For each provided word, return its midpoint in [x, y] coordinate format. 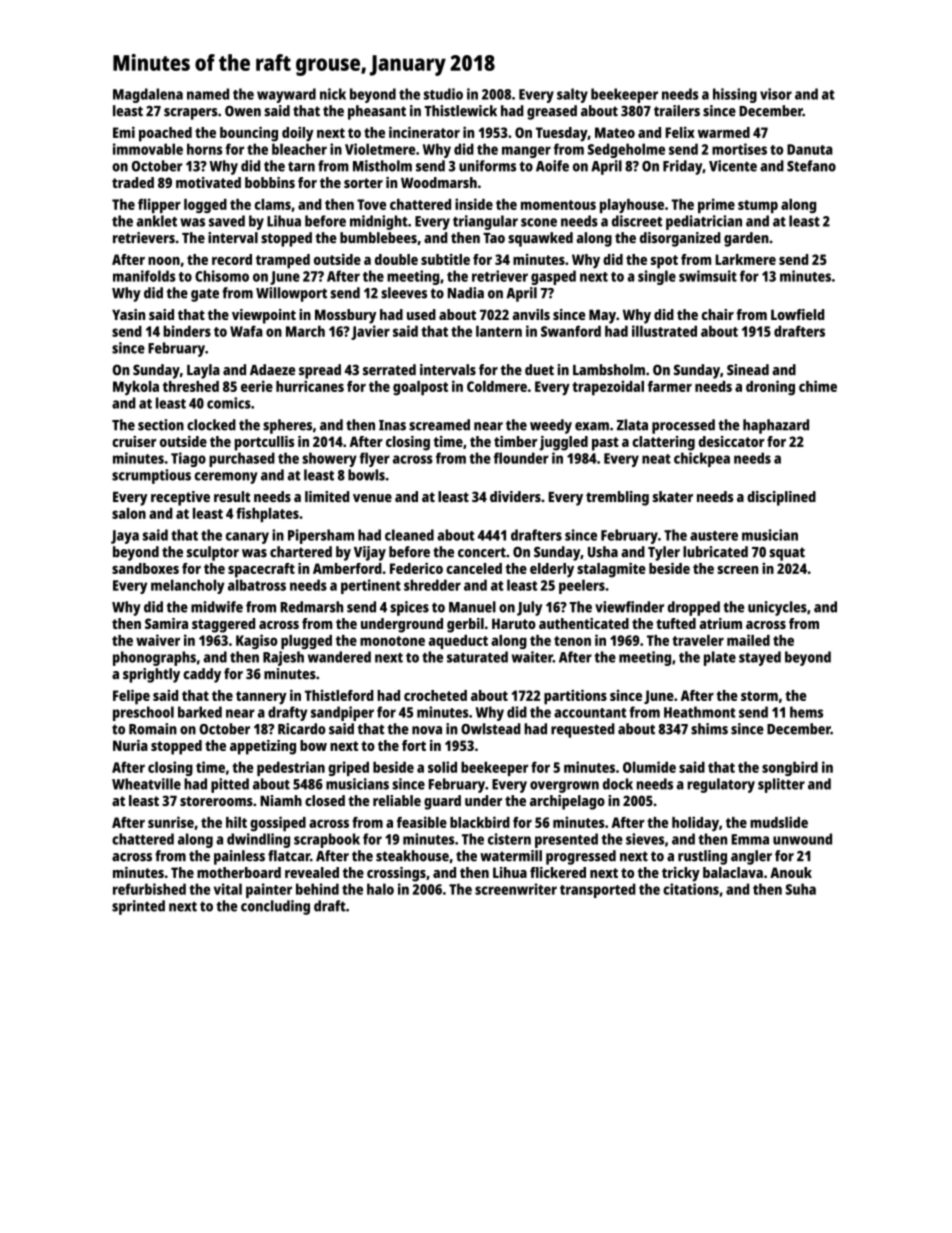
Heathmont [700, 712]
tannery [261, 698]
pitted [230, 785]
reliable [397, 800]
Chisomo [222, 276]
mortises [739, 149]
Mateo [615, 132]
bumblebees [378, 238]
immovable [148, 149]
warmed [724, 132]
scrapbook [327, 840]
